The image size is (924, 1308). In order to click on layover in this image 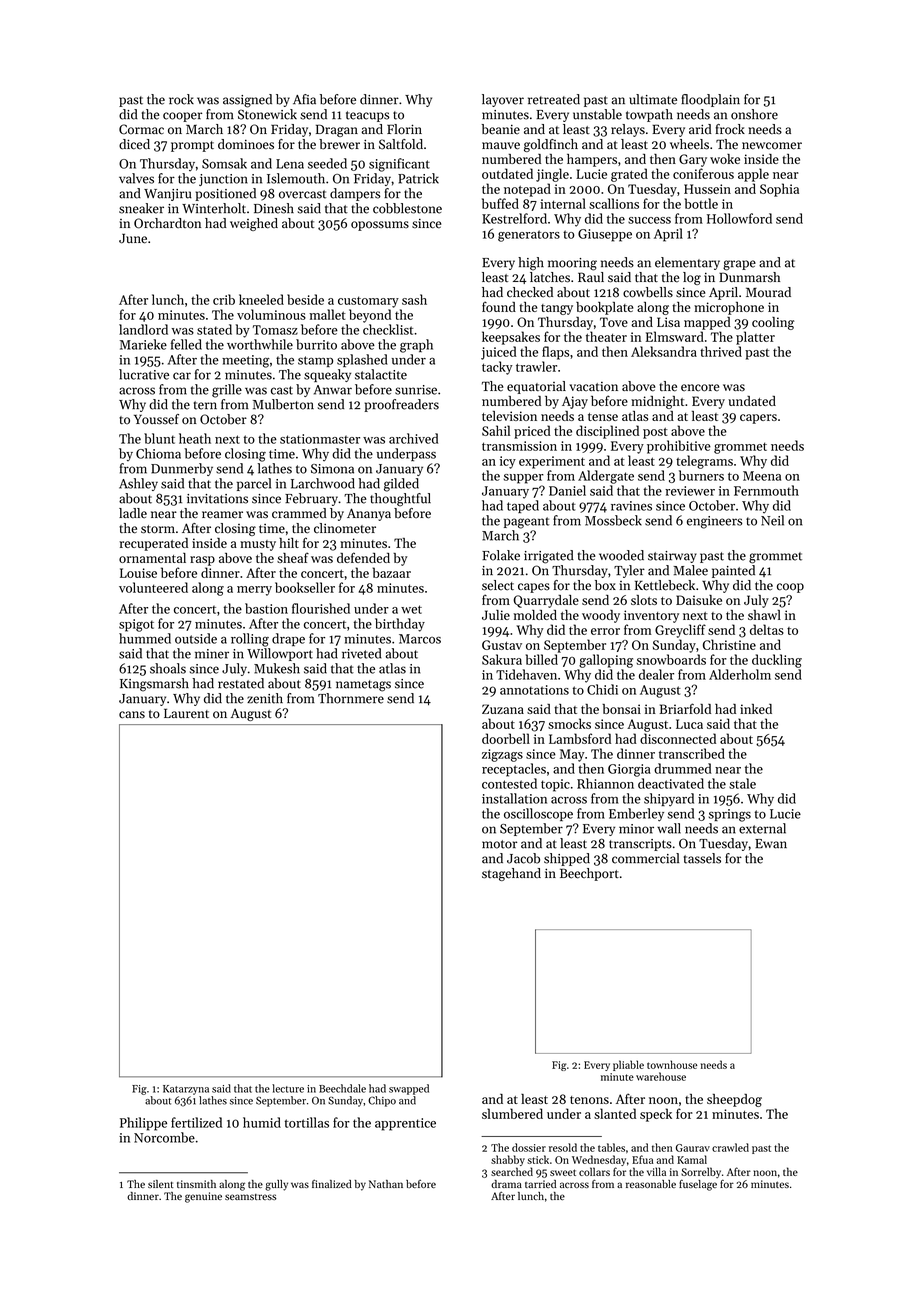, I will do `click(503, 100)`.
